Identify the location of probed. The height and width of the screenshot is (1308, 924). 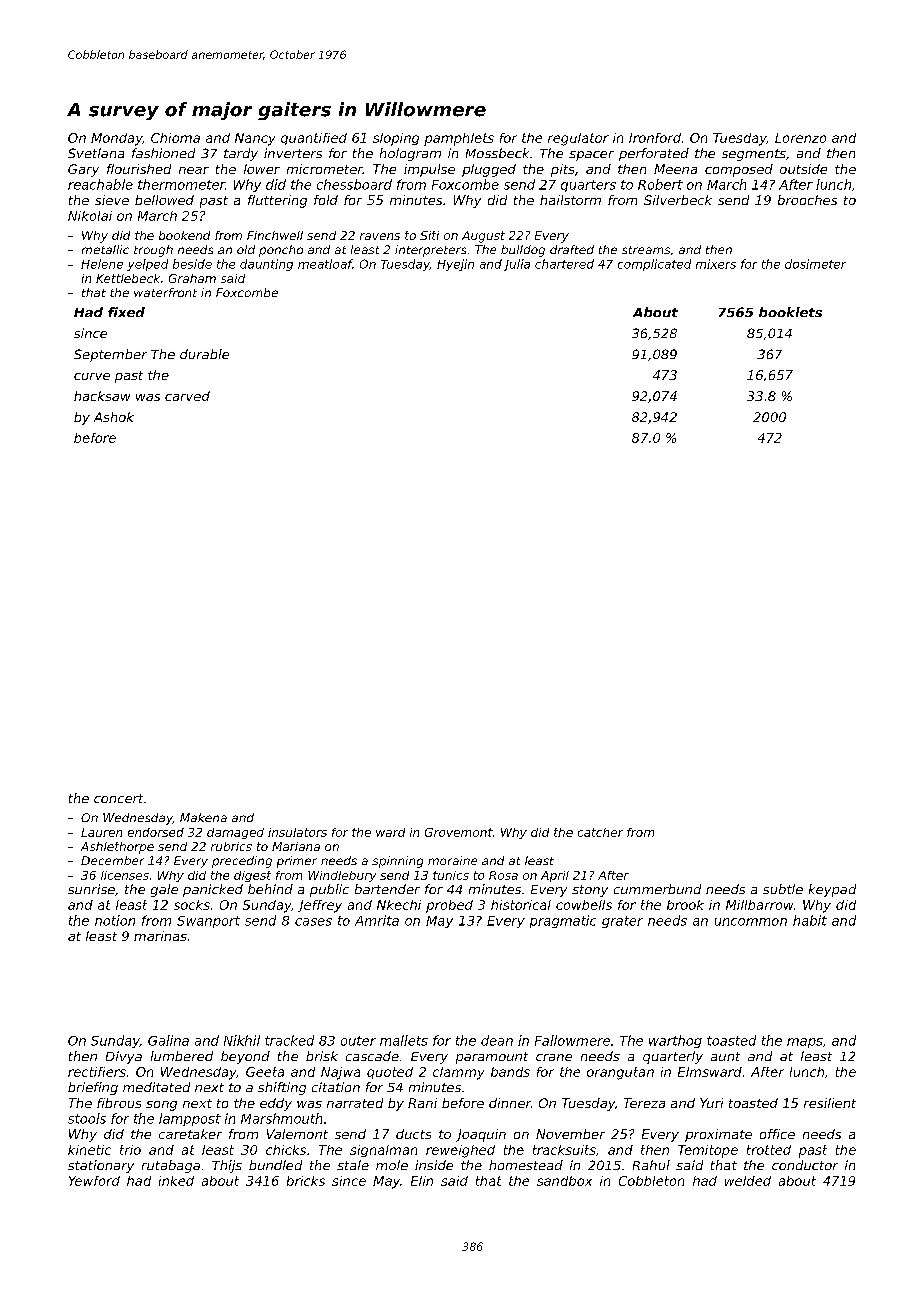
(449, 906).
